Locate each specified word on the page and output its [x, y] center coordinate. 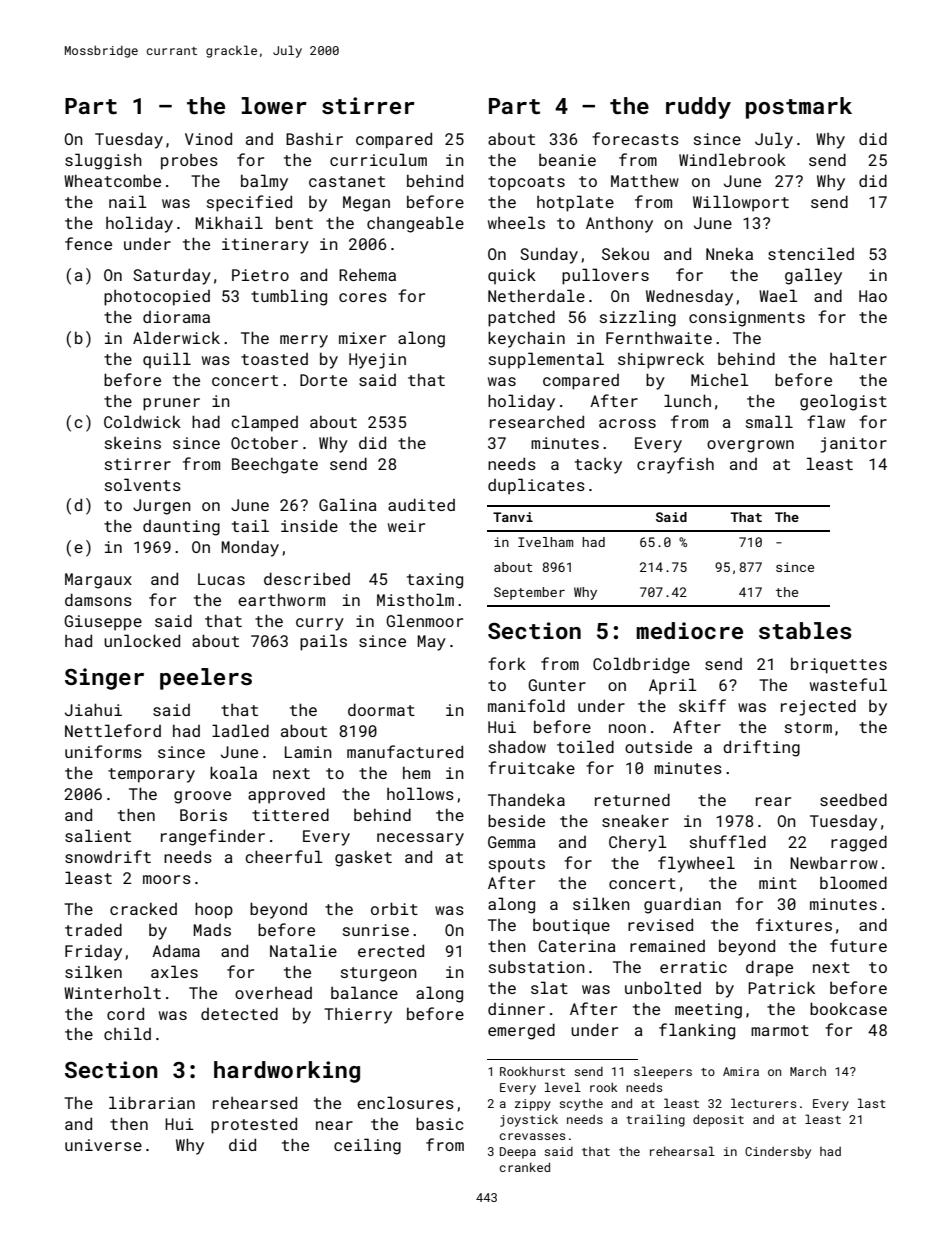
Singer [104, 679]
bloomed [853, 882]
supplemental [546, 360]
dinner [516, 1009]
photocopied [157, 298]
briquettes [839, 666]
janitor [853, 445]
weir [406, 526]
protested [254, 1125]
